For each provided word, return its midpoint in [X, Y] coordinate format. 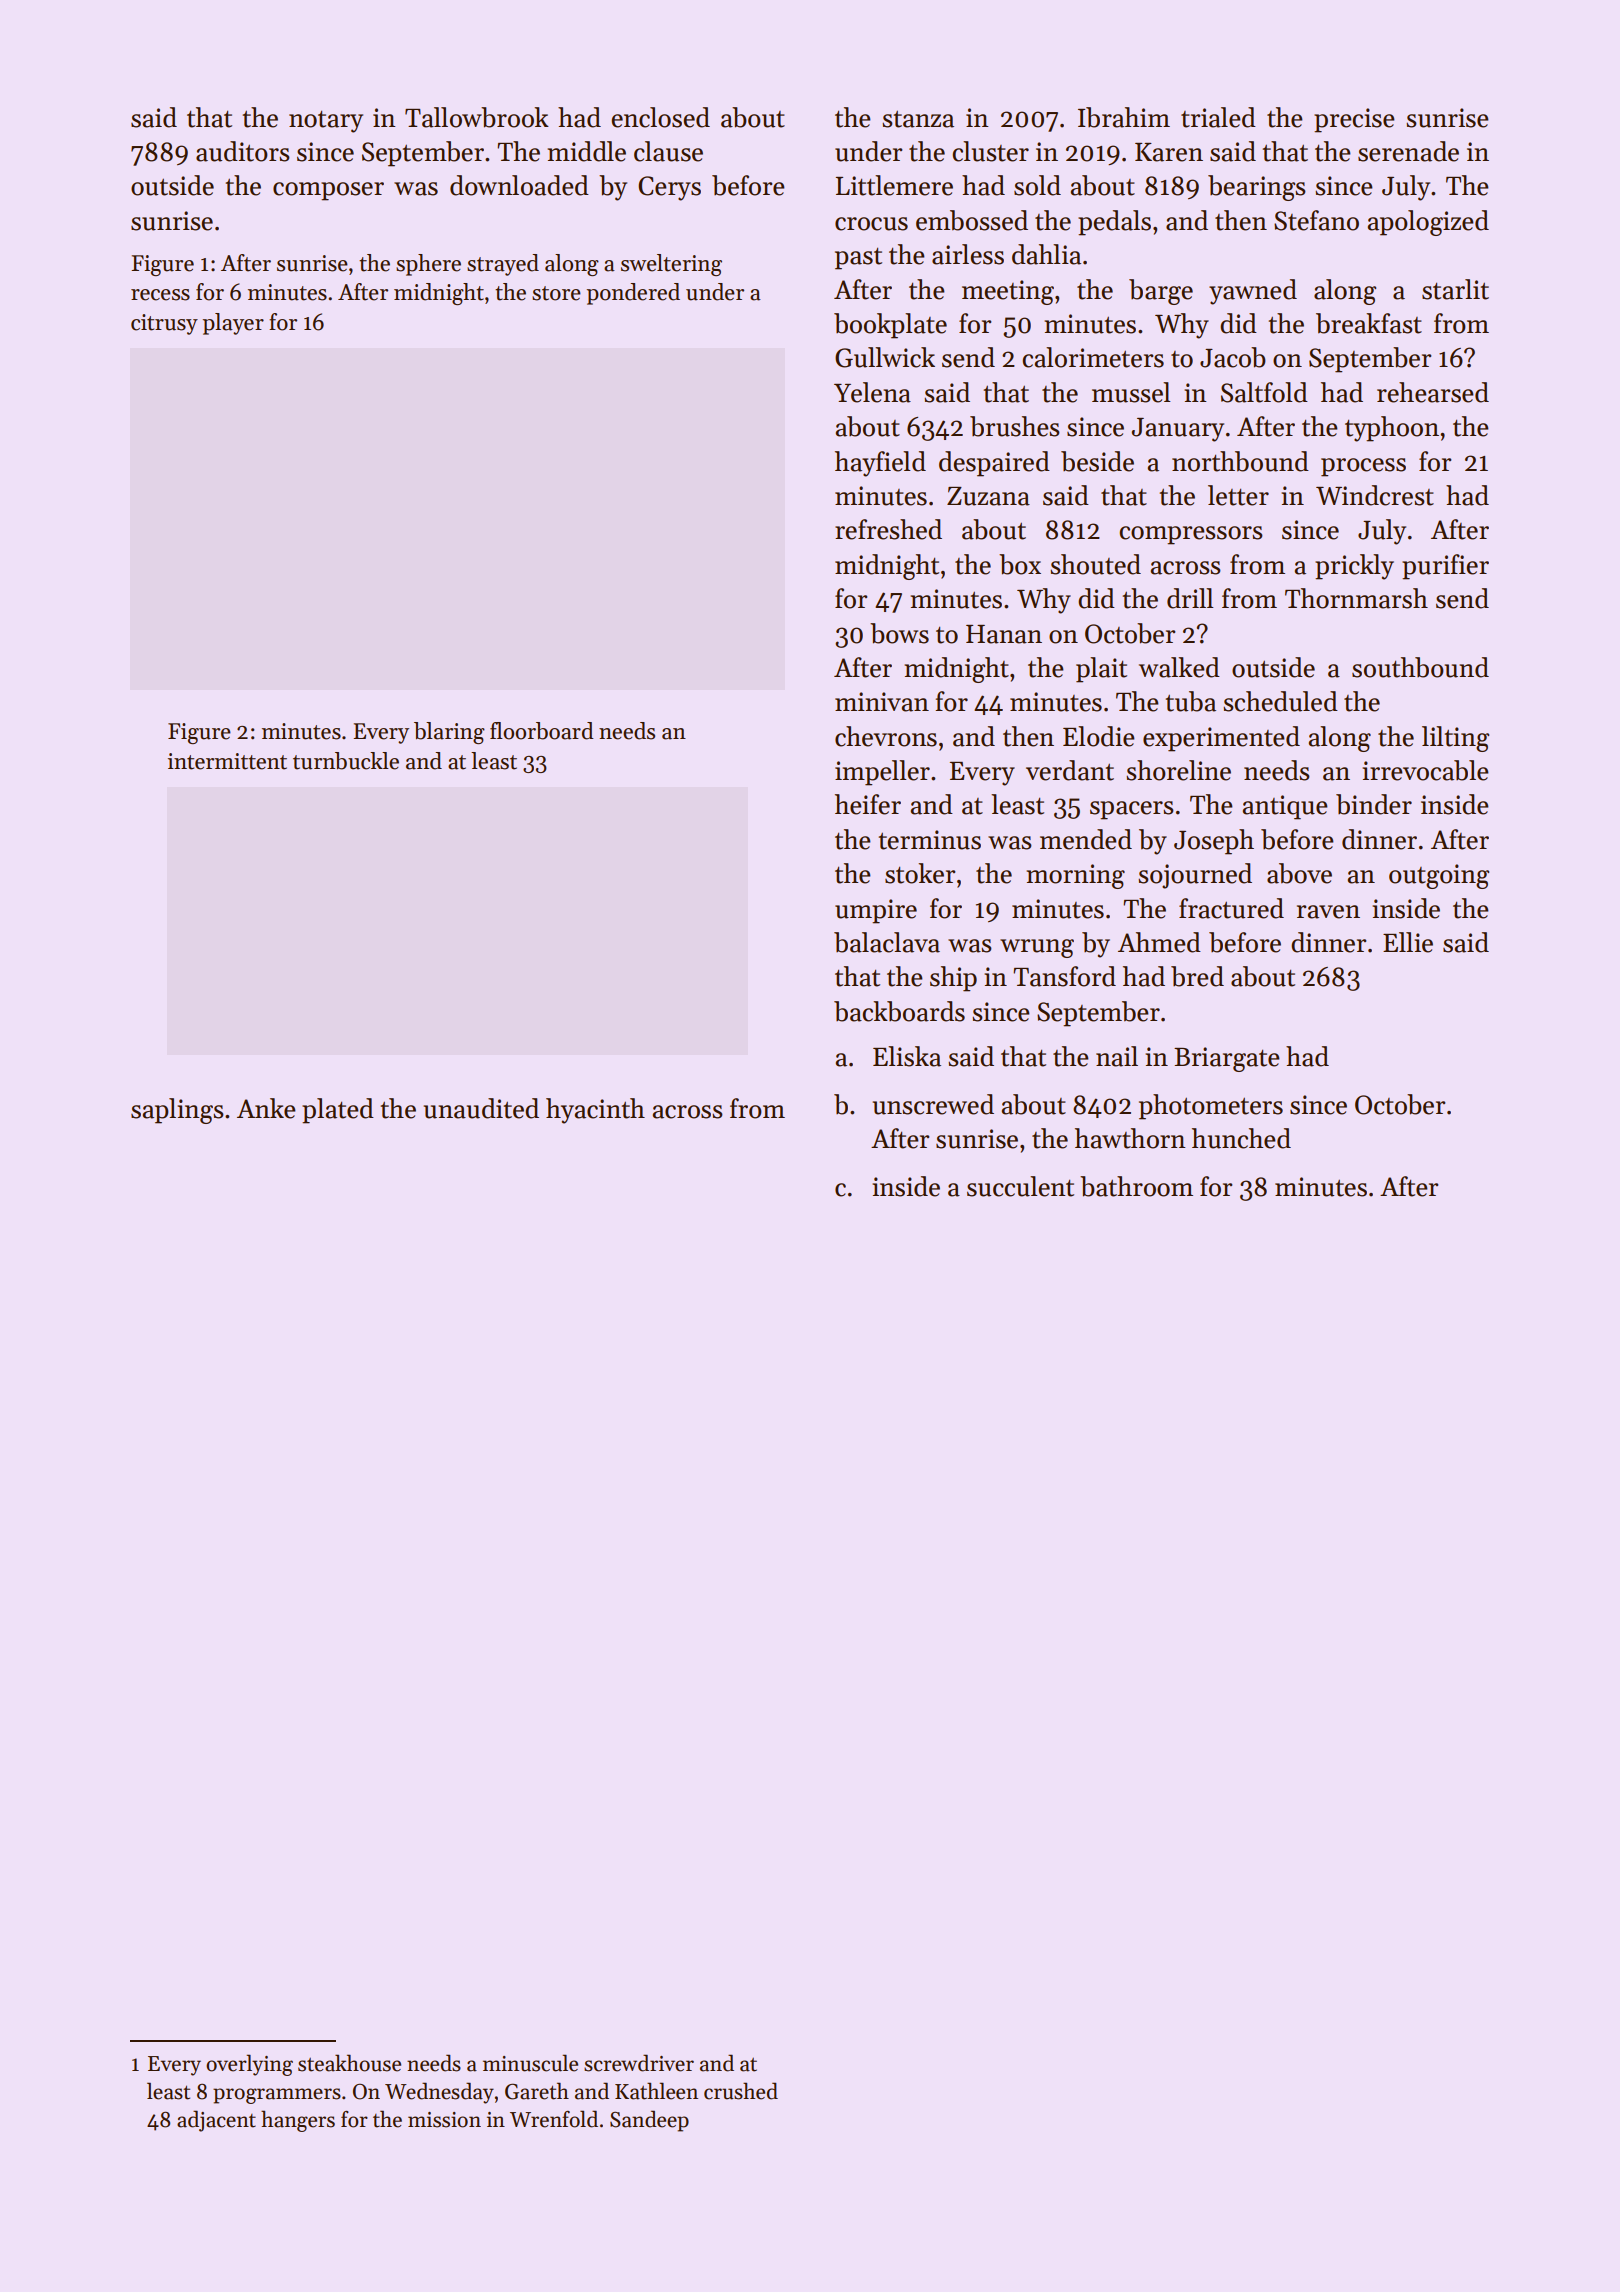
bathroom [1136, 1186]
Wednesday [439, 2093]
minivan [882, 702]
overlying [249, 2065]
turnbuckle [346, 761]
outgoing [1439, 876]
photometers [1211, 1107]
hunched [1241, 1138]
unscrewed [933, 1104]
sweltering [671, 265]
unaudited [481, 1108]
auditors [243, 151]
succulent [1020, 1186]
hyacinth [595, 1111]
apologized [1428, 223]
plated [338, 1111]
